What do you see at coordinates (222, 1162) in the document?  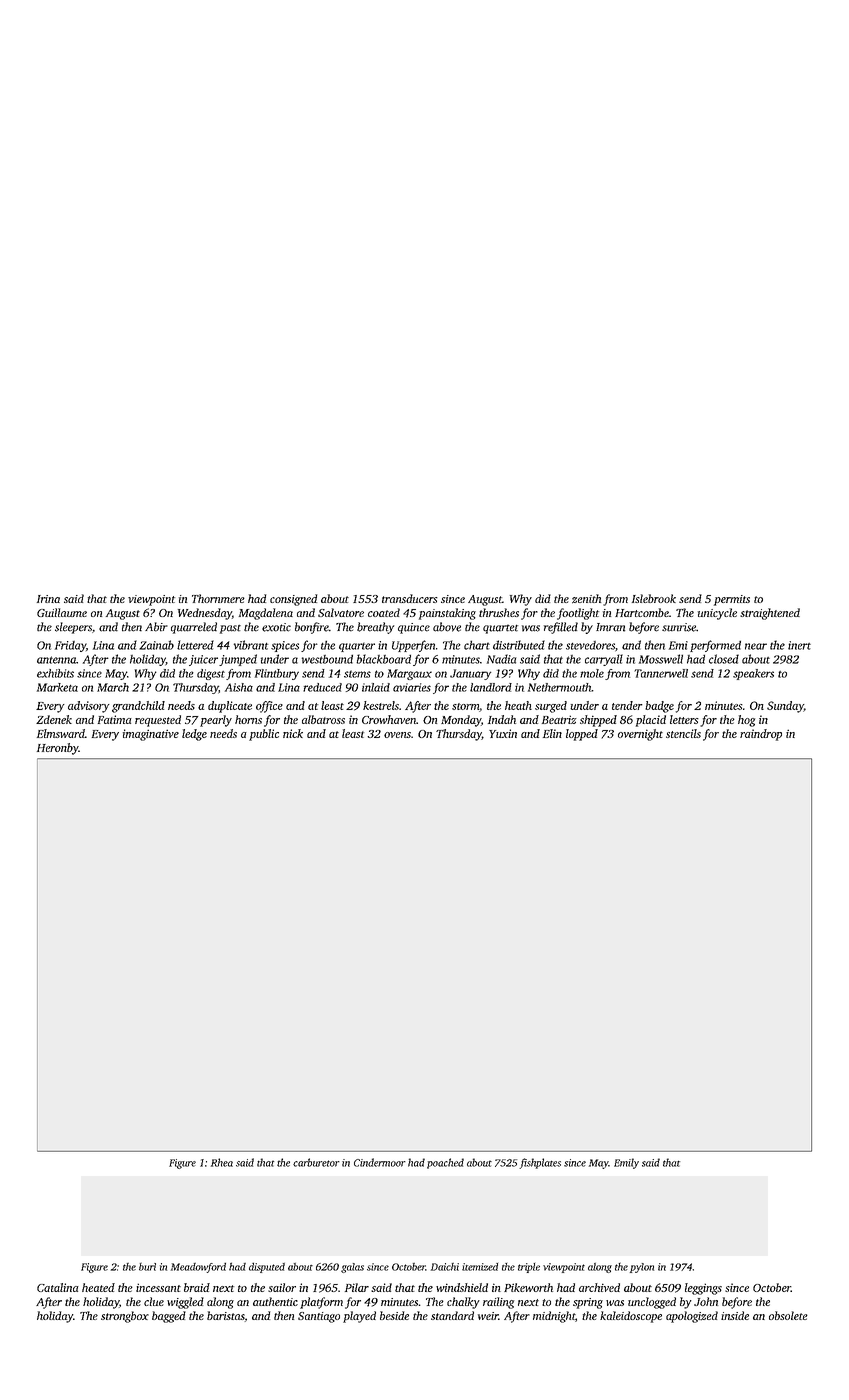 I see `Rhea` at bounding box center [222, 1162].
